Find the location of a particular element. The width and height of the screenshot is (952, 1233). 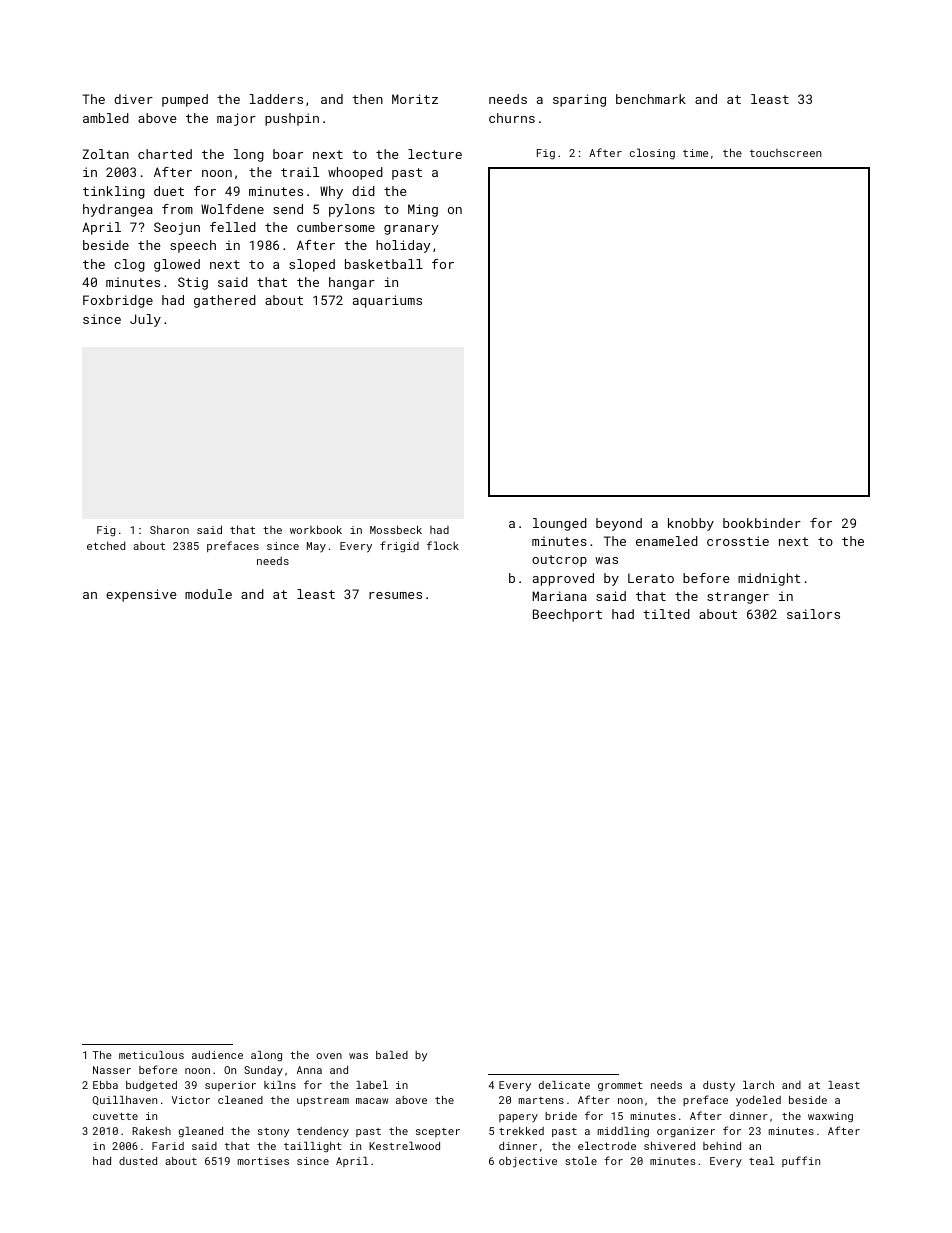

hangar is located at coordinates (352, 283).
